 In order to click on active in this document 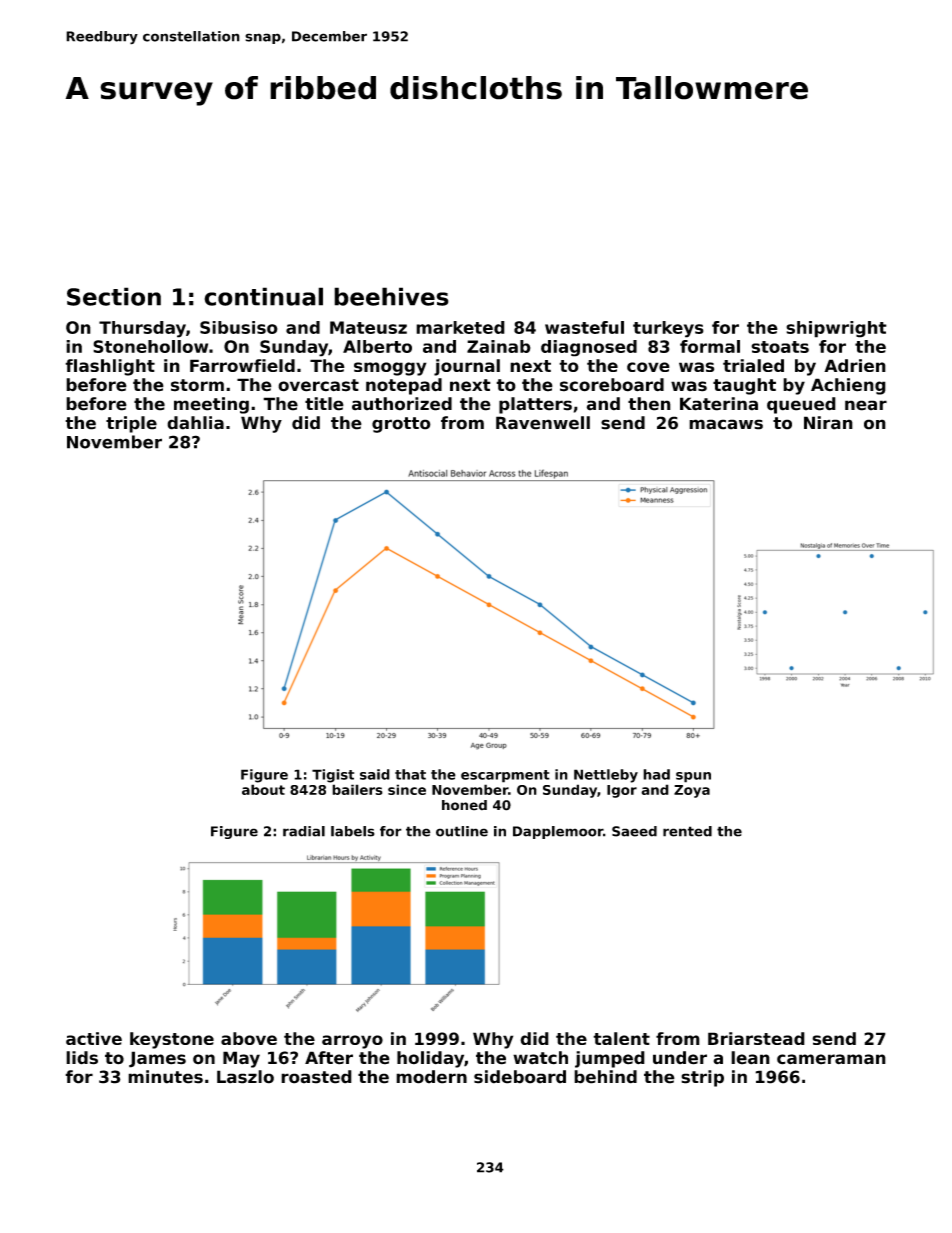, I will do `click(94, 1038)`.
